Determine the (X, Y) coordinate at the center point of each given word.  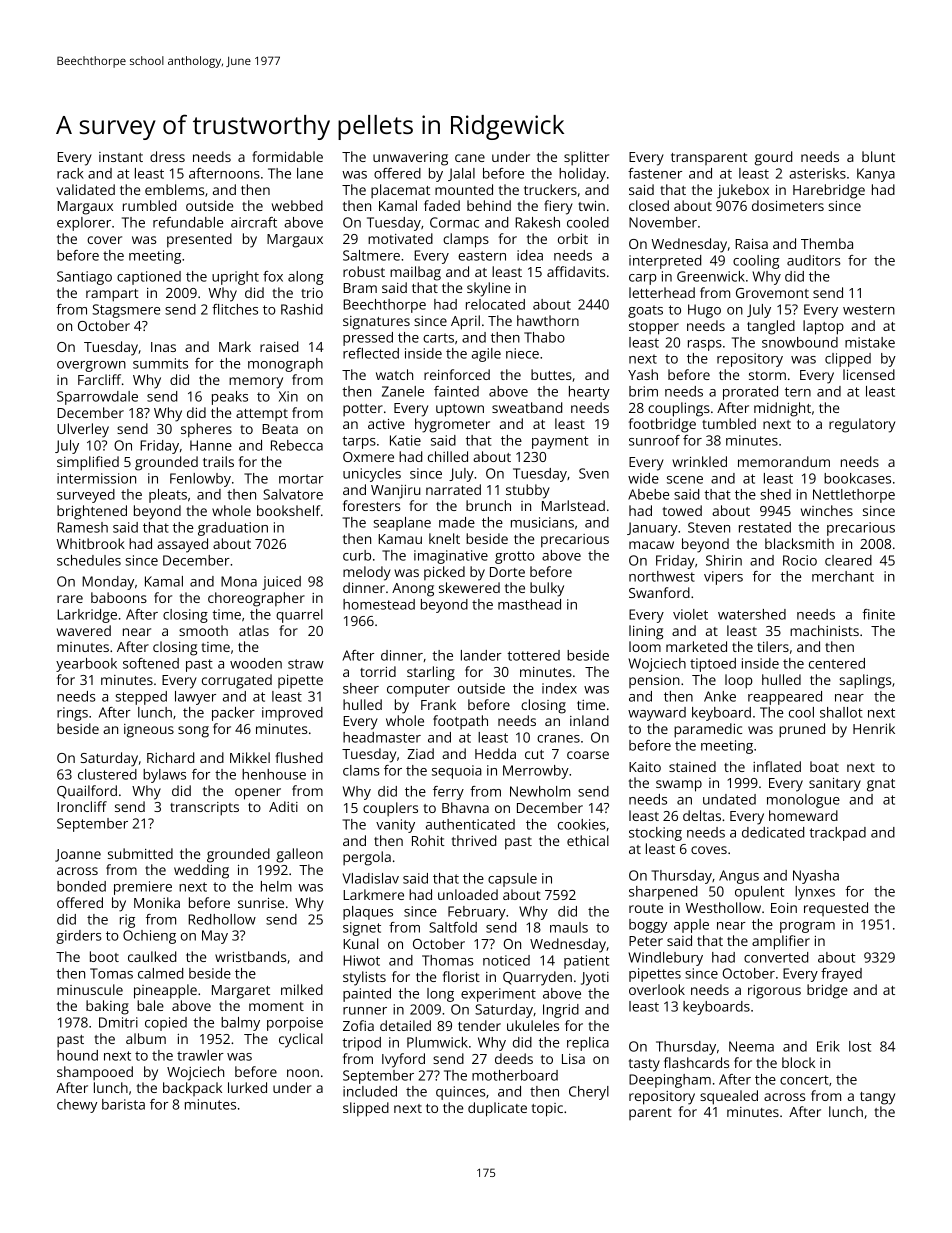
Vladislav (370, 878)
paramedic (708, 730)
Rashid (302, 309)
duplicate (497, 1109)
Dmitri (118, 1022)
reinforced (457, 374)
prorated (750, 393)
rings (72, 714)
